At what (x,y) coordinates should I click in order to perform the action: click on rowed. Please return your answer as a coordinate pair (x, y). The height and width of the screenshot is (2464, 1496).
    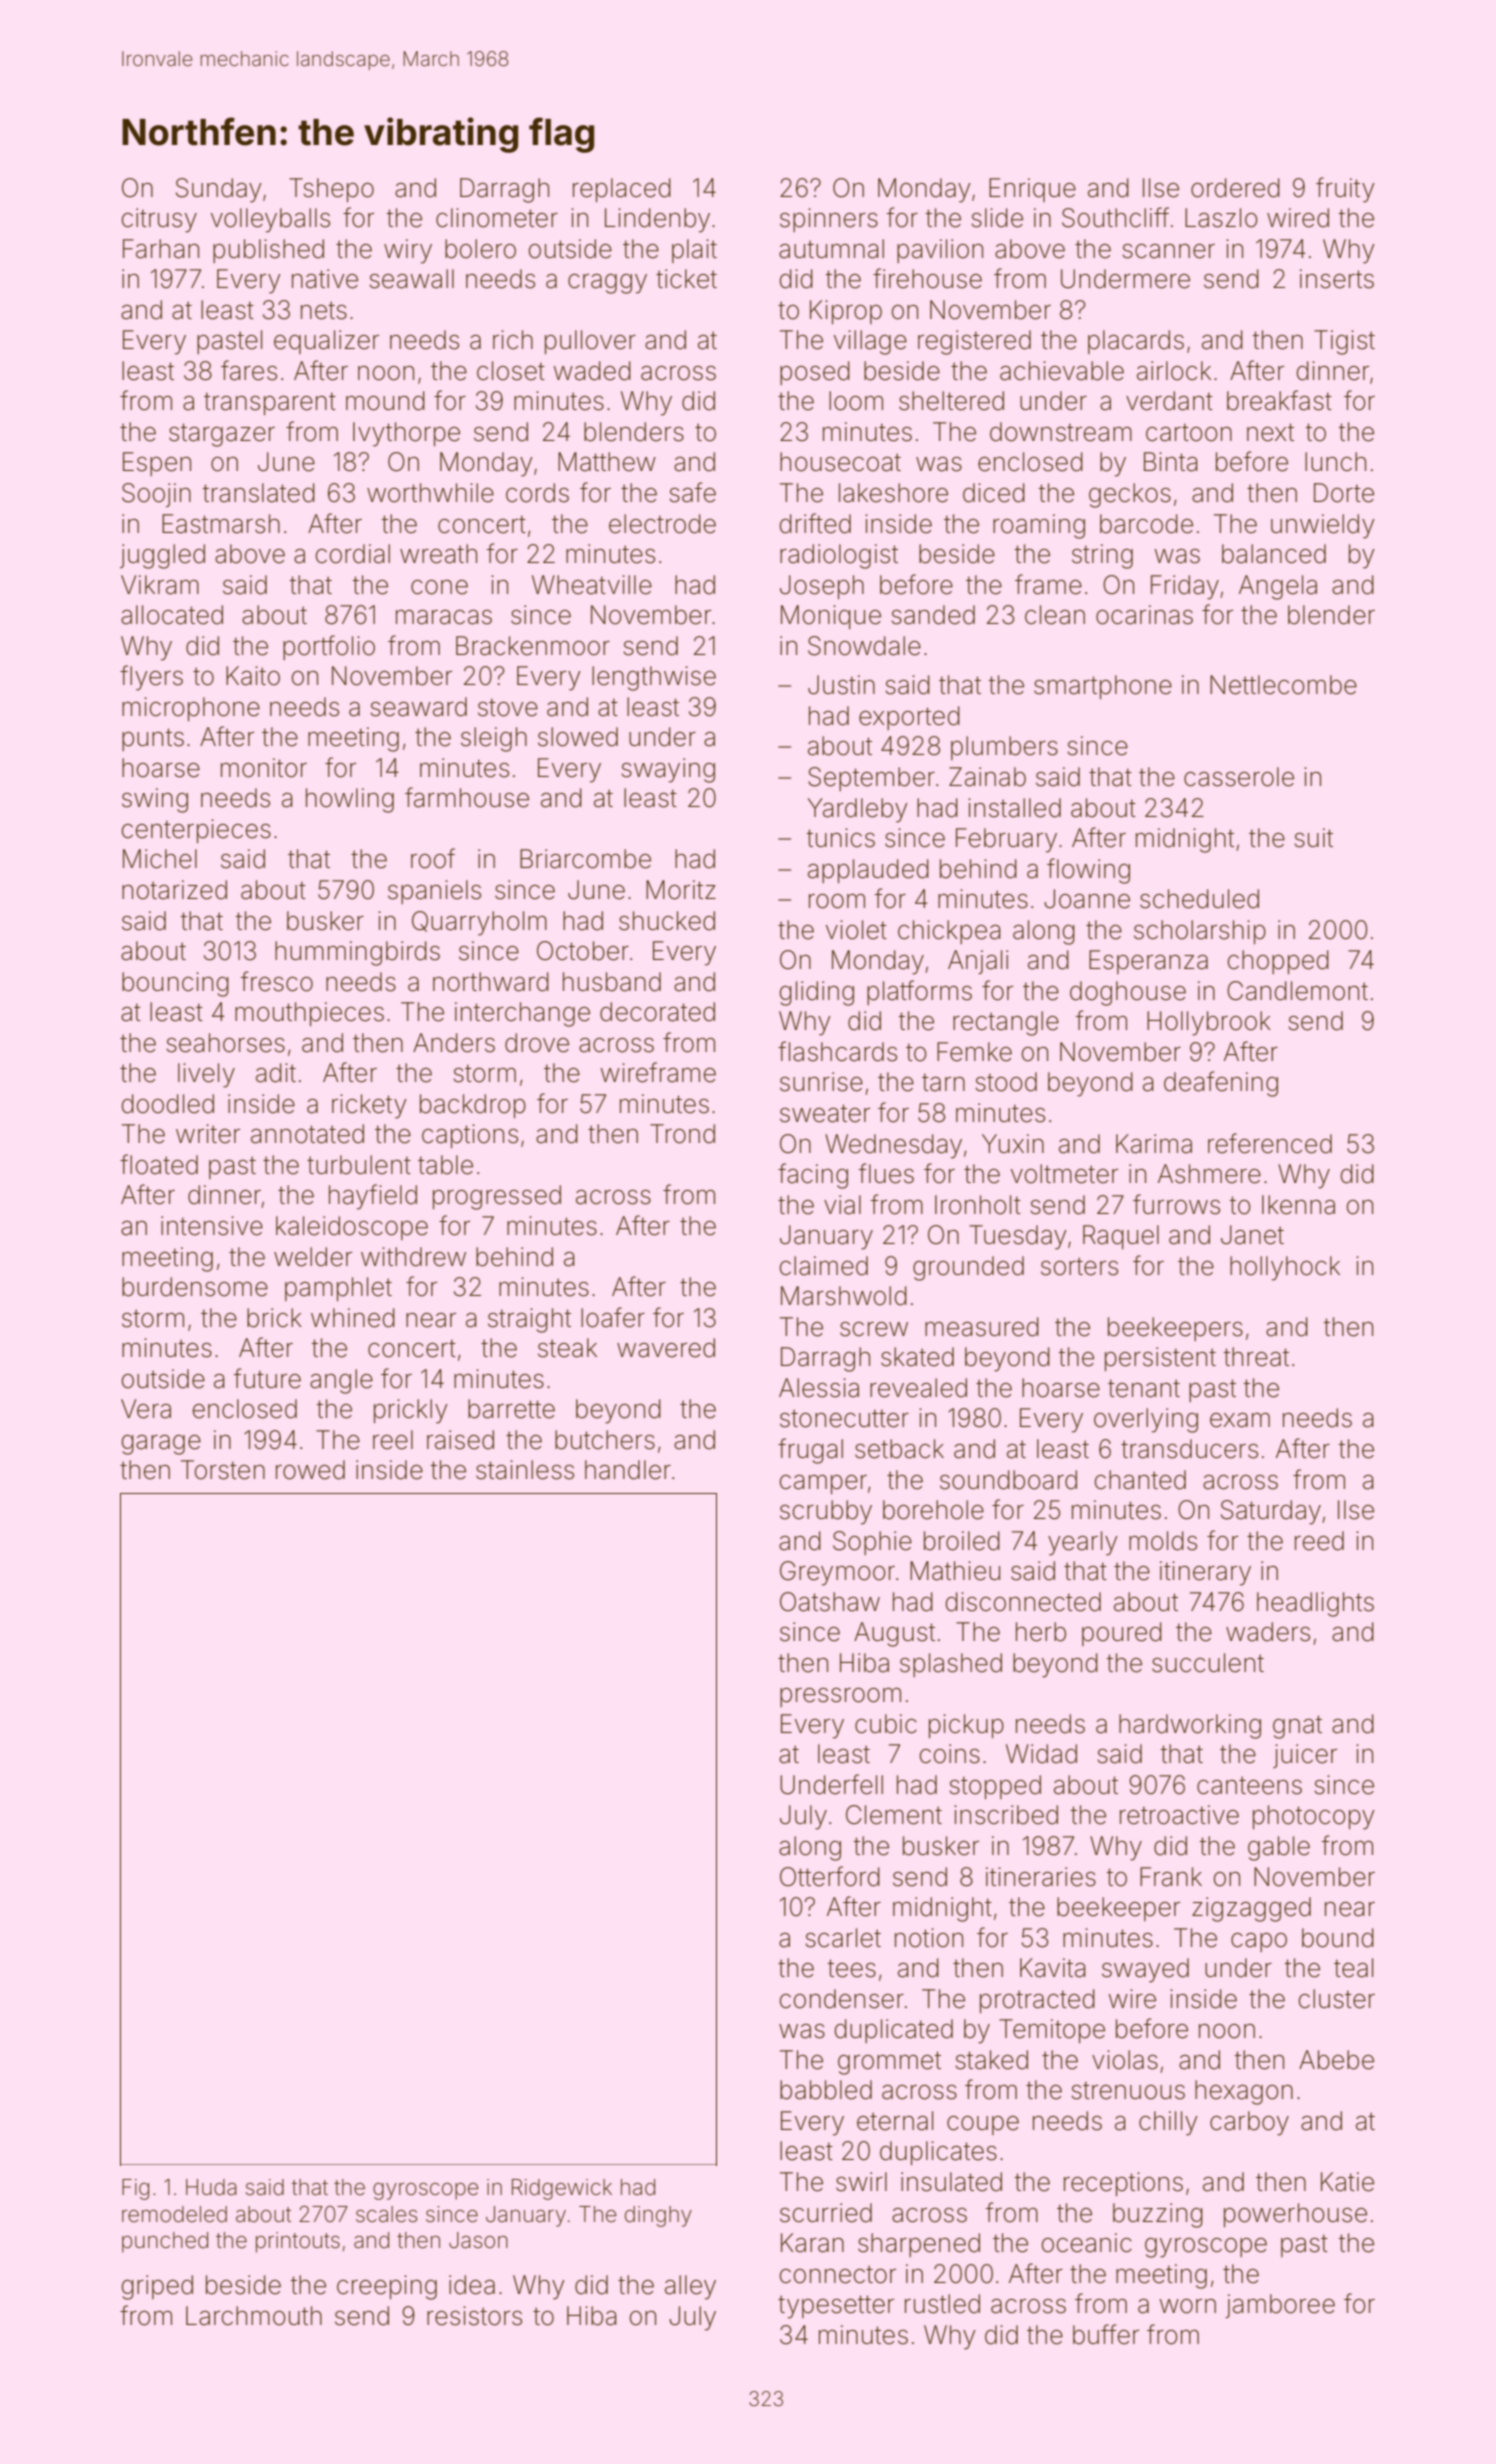
    Looking at the image, I should click on (310, 1470).
